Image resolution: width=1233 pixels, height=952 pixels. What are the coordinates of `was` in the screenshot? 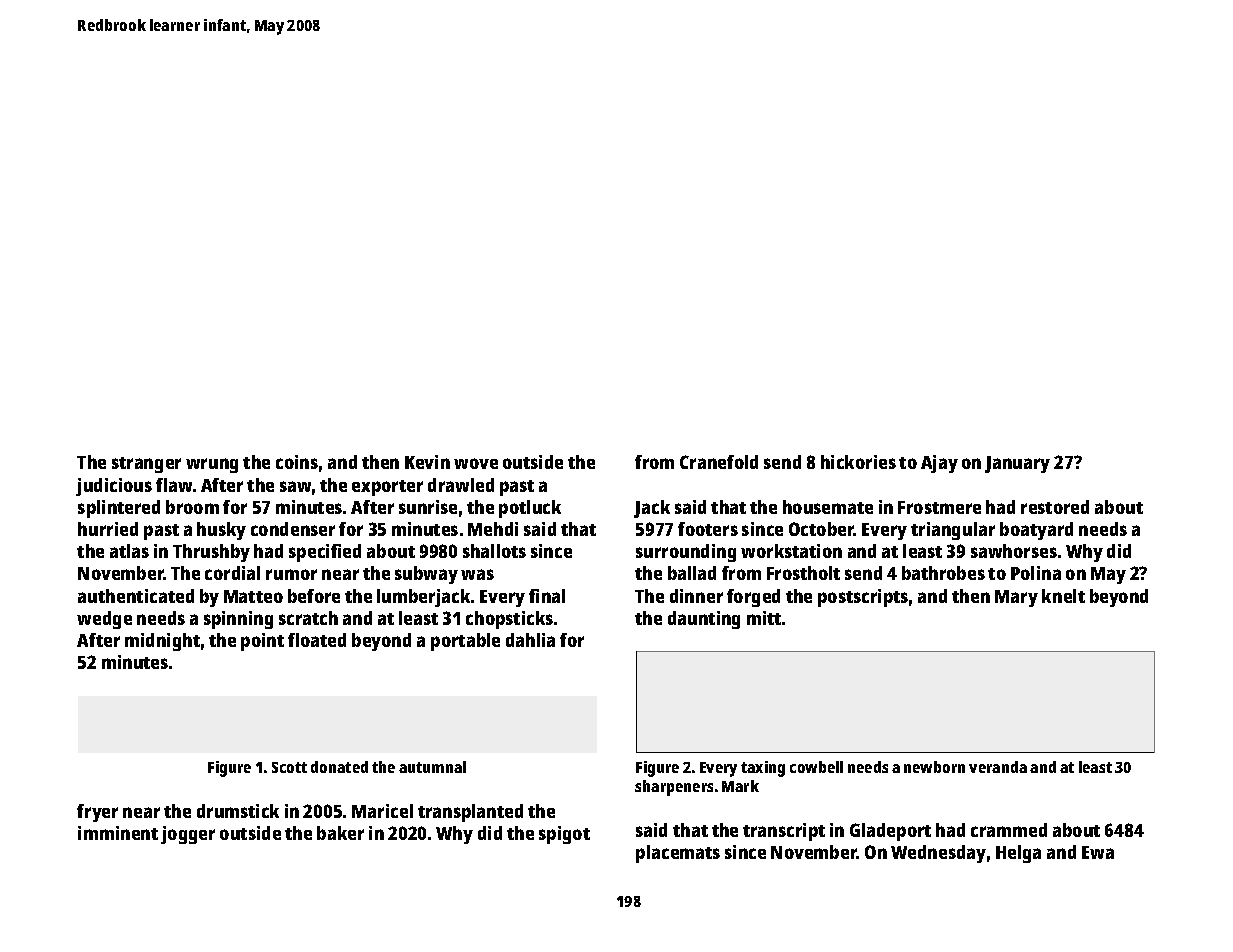 It's located at (477, 574).
